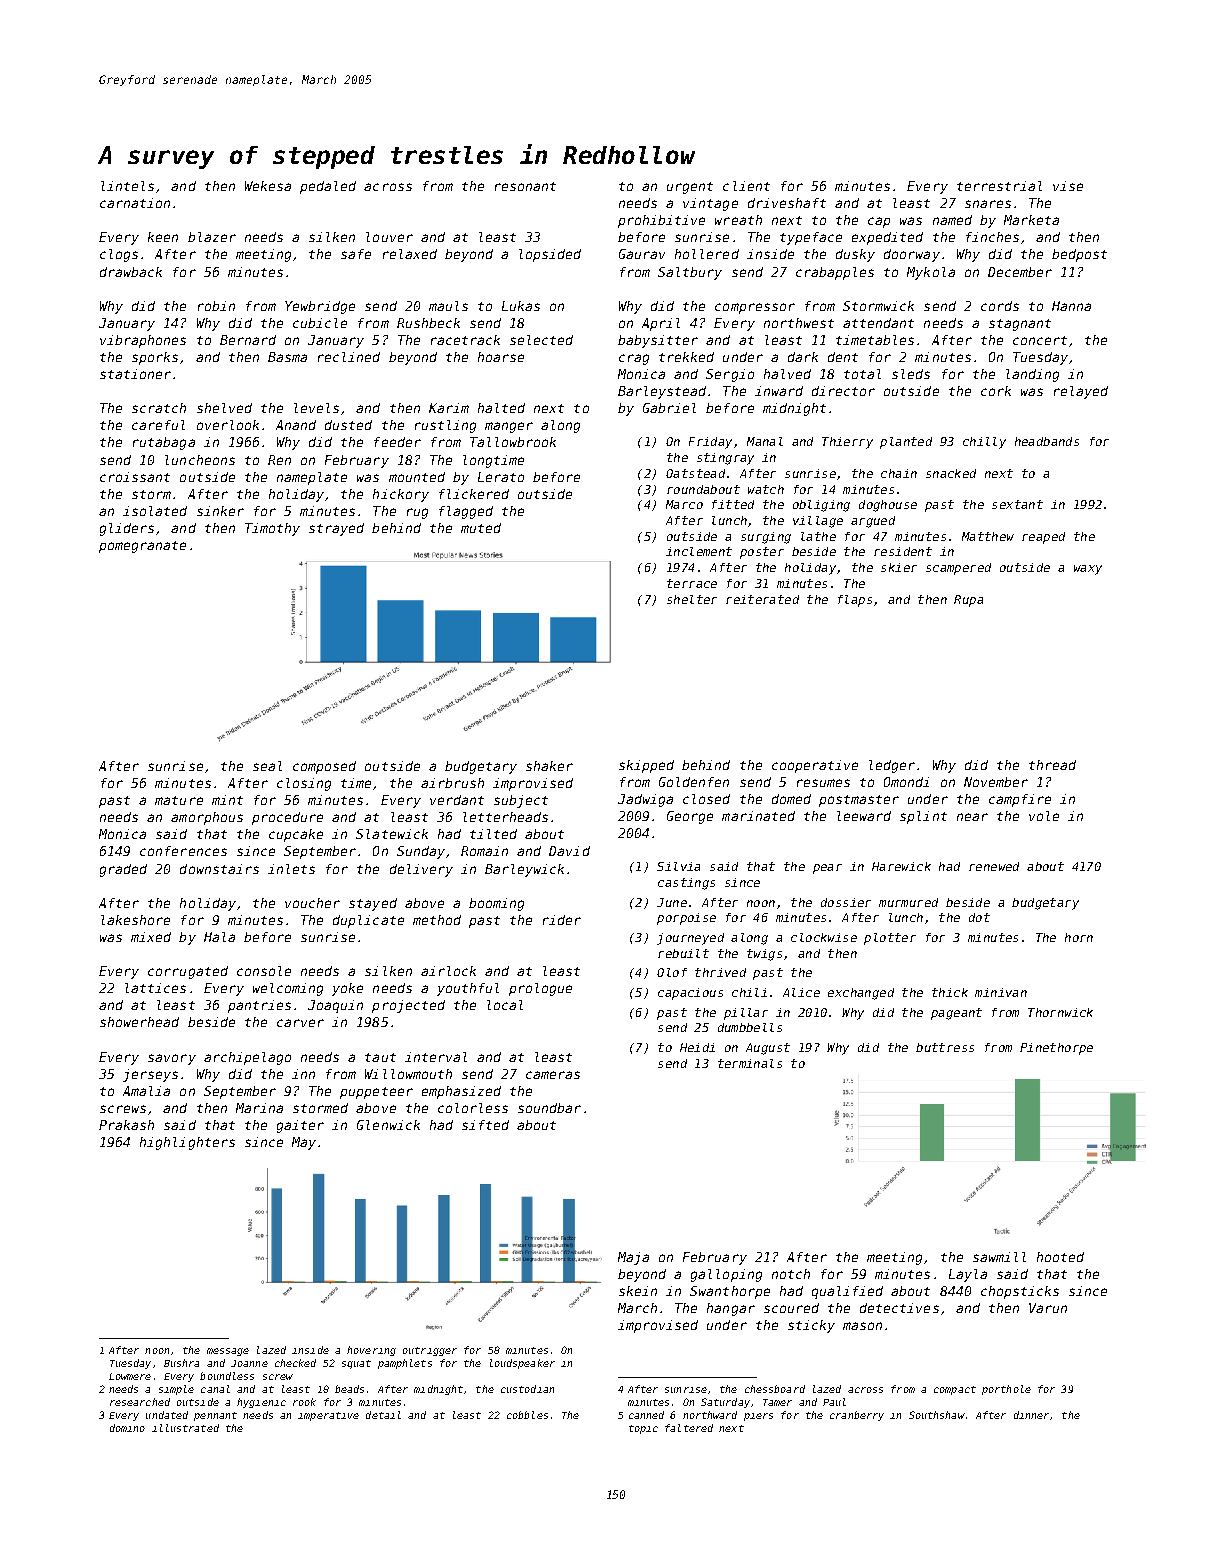  Describe the element at coordinates (368, 921) in the image. I see `duplicate` at that location.
